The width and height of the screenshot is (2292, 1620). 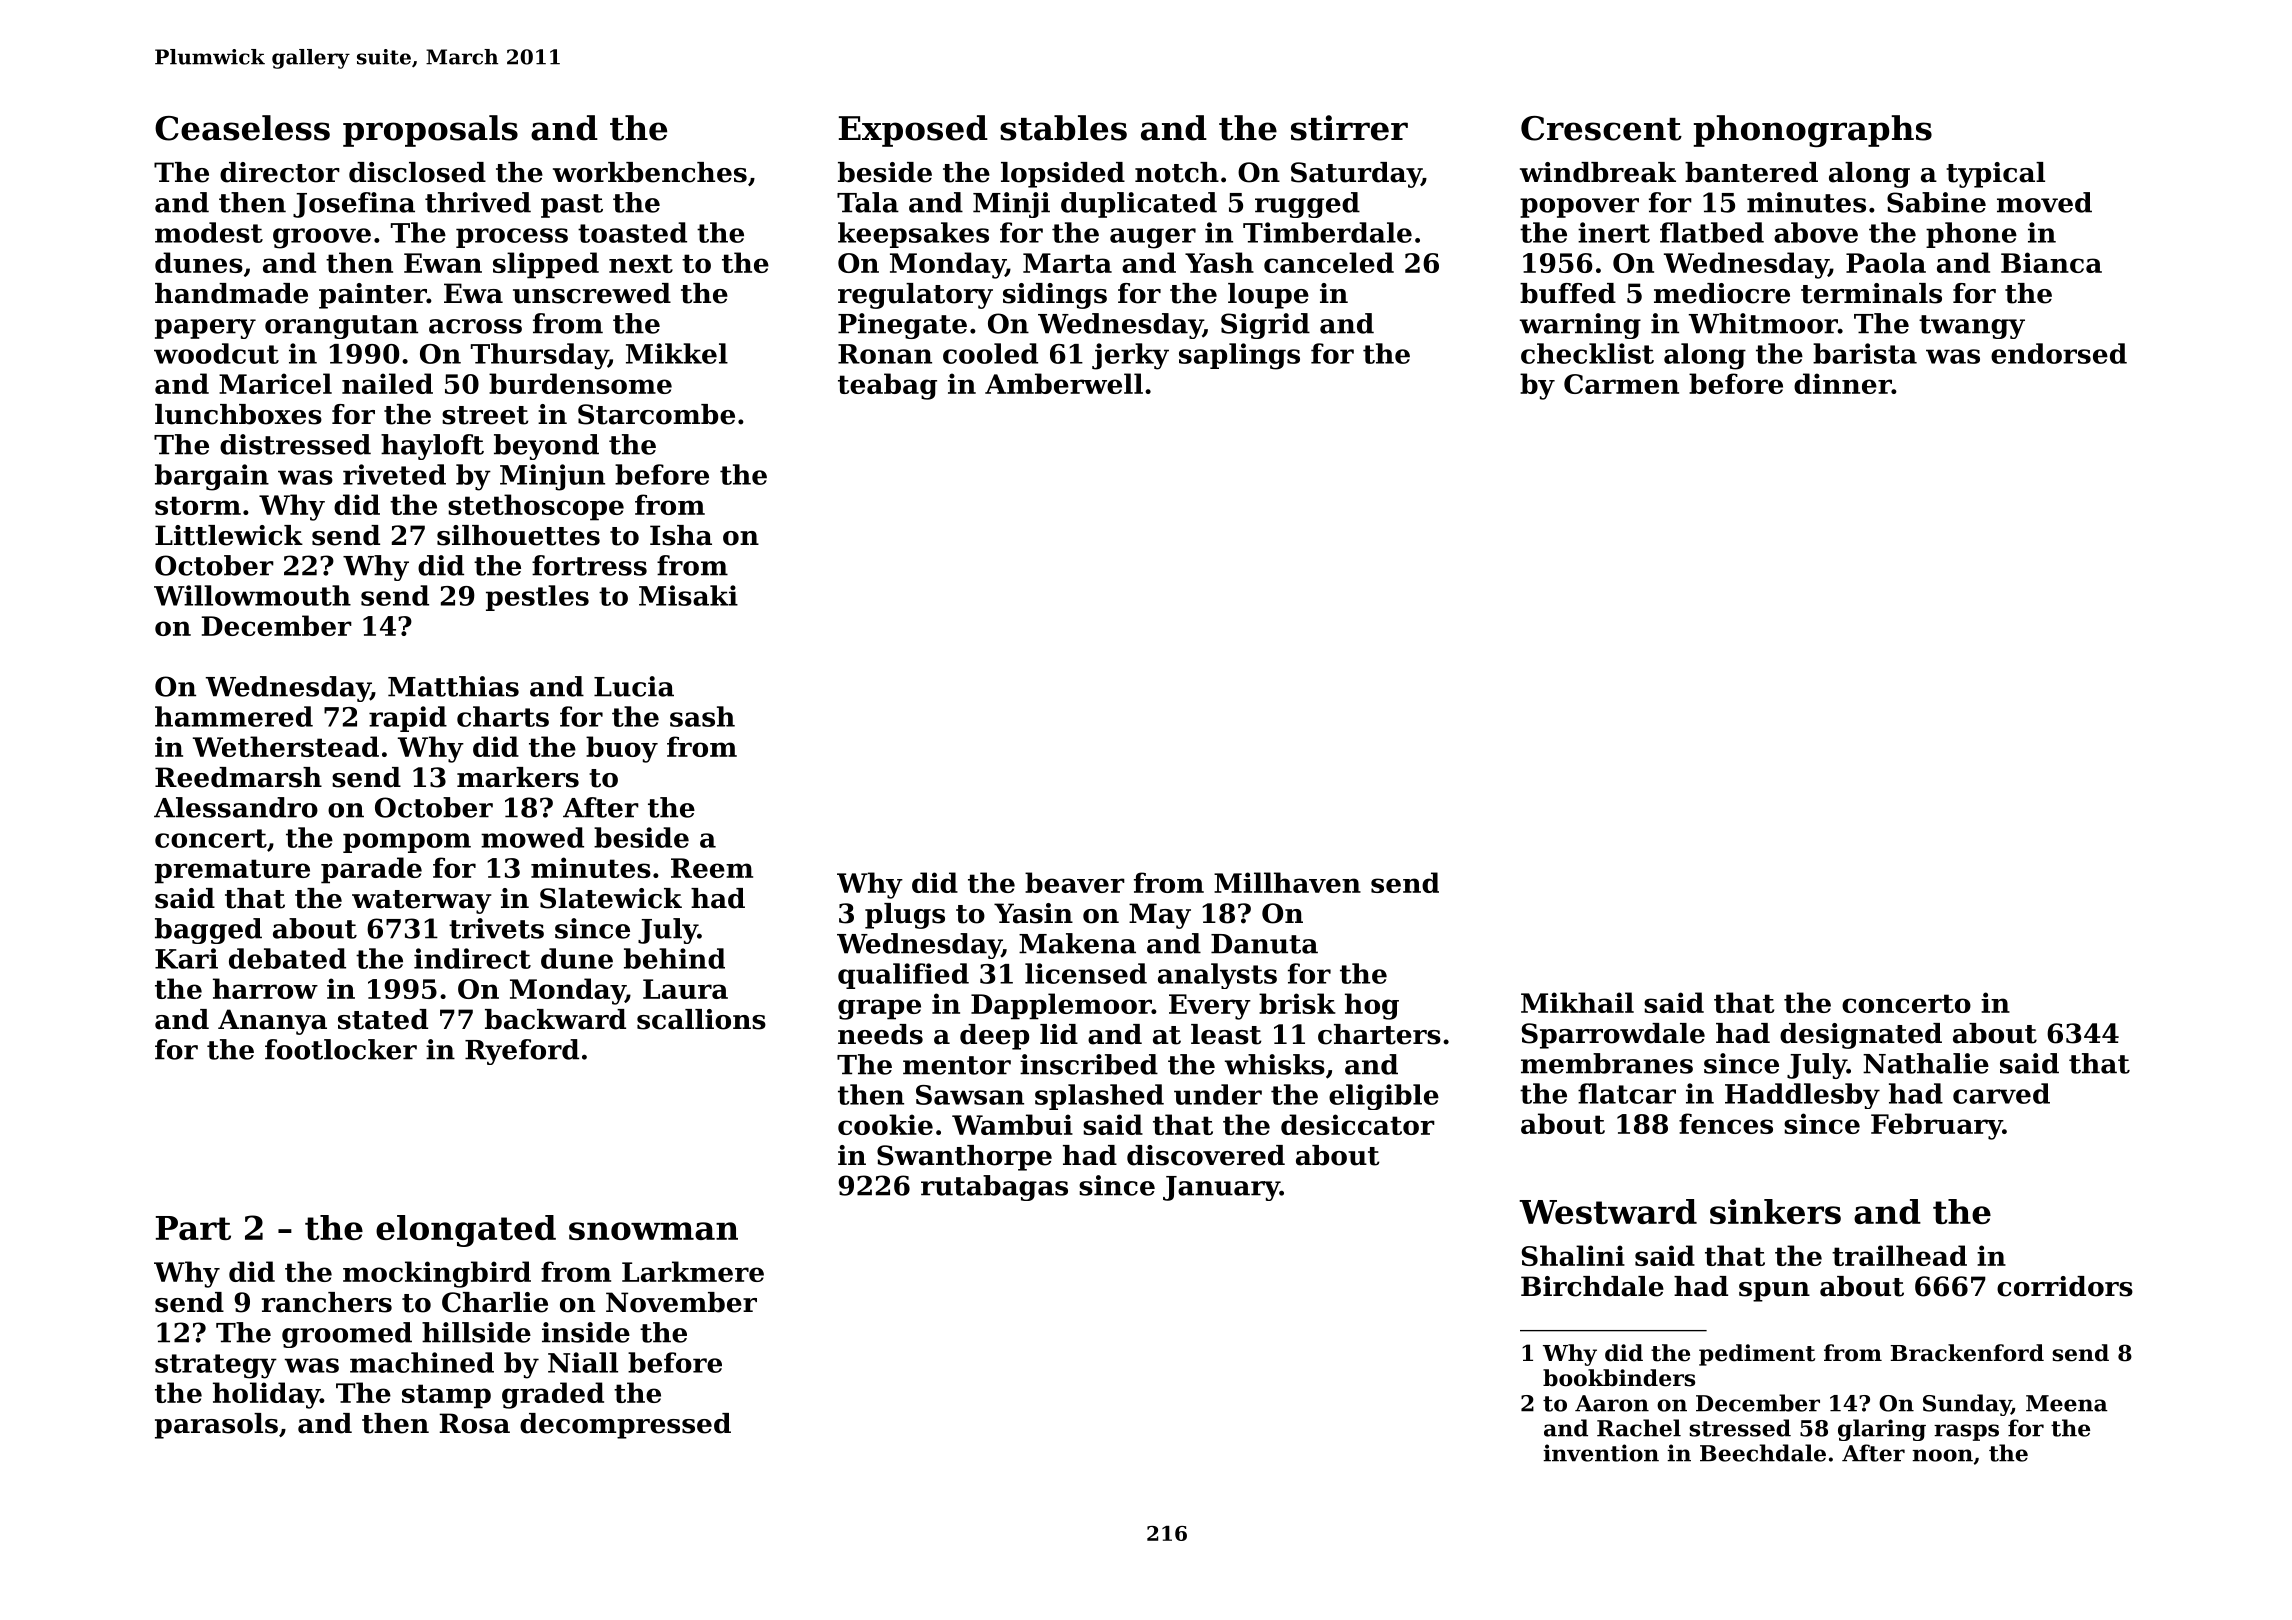 I want to click on phonographs, so click(x=1812, y=131).
